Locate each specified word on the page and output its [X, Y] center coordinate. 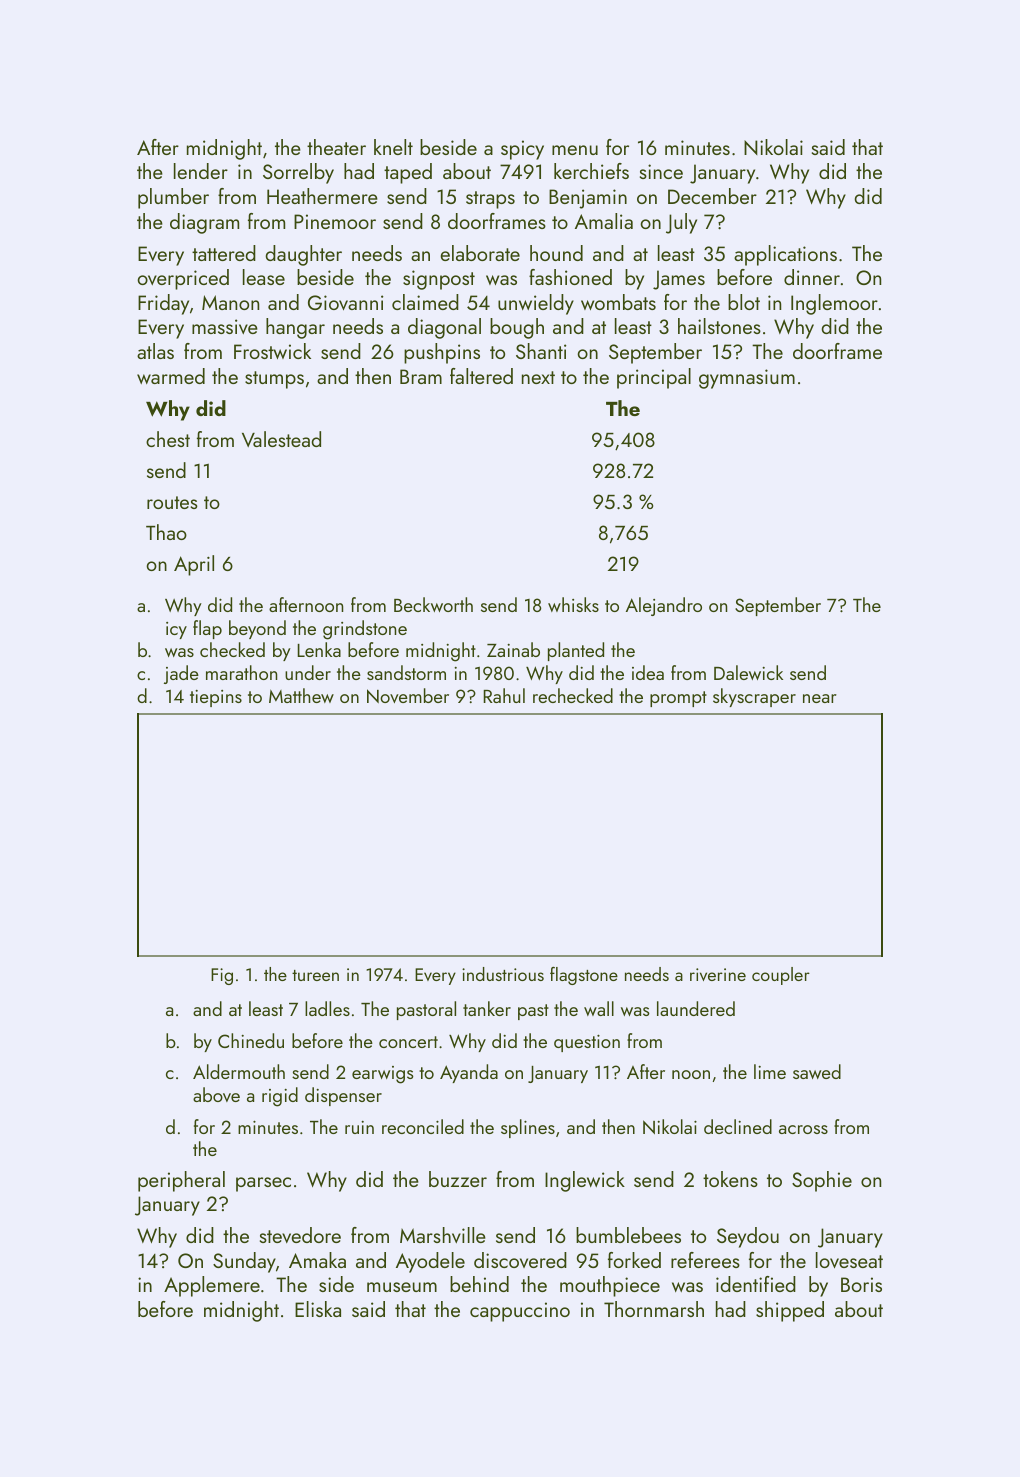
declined [738, 1126]
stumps [274, 380]
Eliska [318, 1309]
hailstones [719, 326]
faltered [481, 376]
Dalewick [748, 672]
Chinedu [251, 1040]
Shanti [541, 351]
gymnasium [747, 379]
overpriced [183, 279]
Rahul [504, 695]
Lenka [319, 649]
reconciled [423, 1126]
